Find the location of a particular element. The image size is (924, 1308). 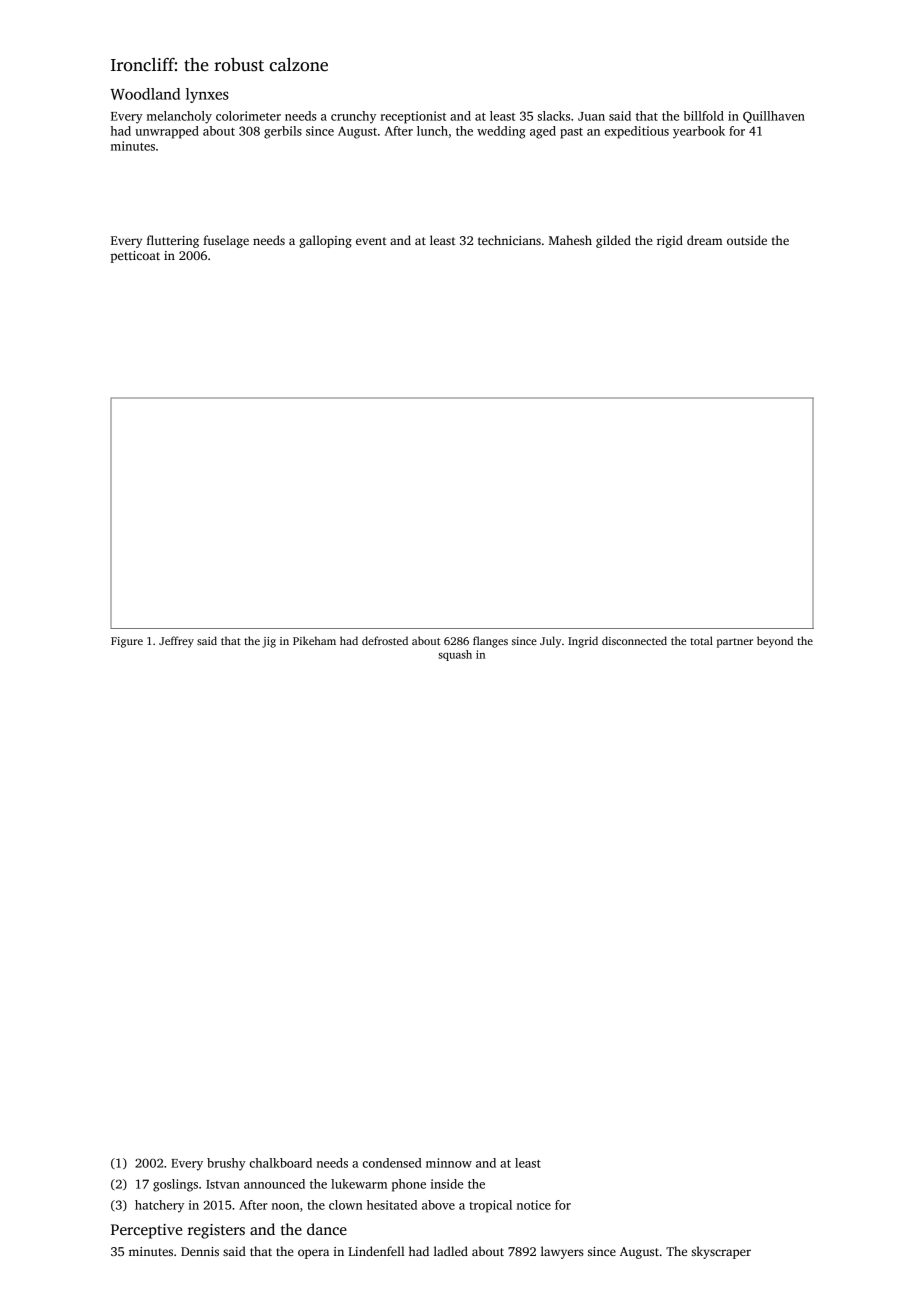

chalkboard is located at coordinates (281, 1163).
